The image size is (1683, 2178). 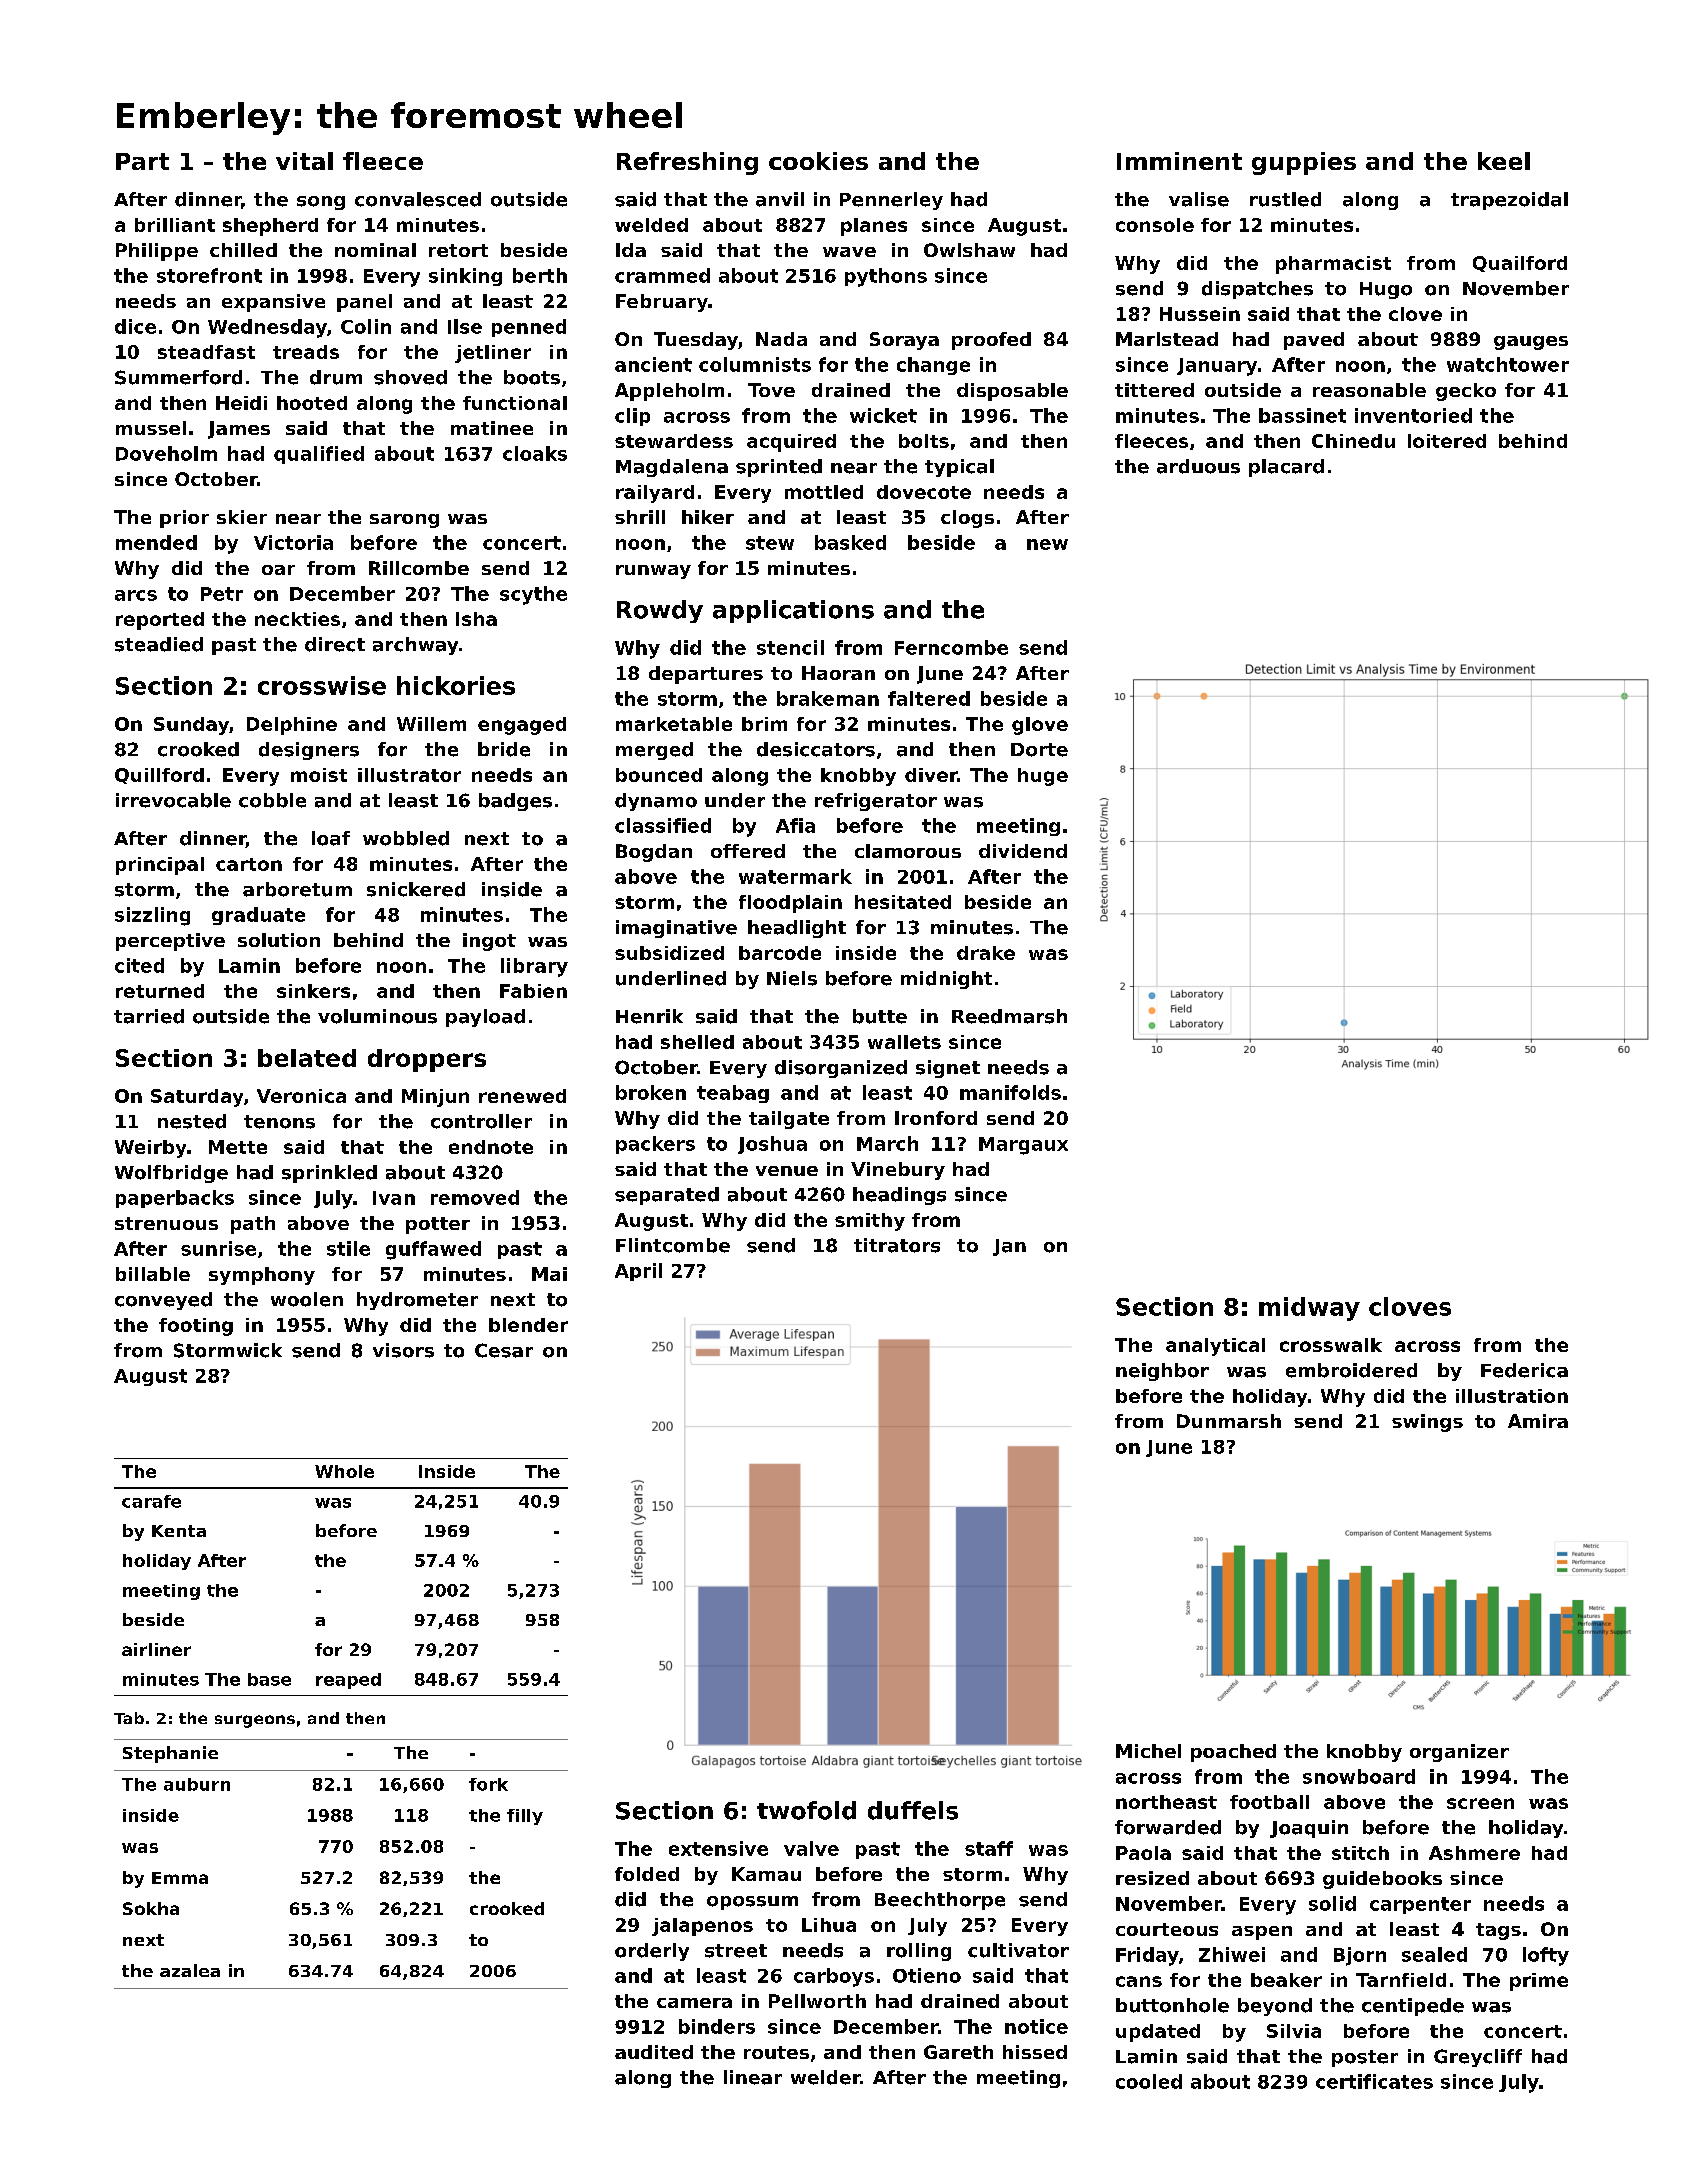 What do you see at coordinates (313, 991) in the document?
I see `sinkers` at bounding box center [313, 991].
